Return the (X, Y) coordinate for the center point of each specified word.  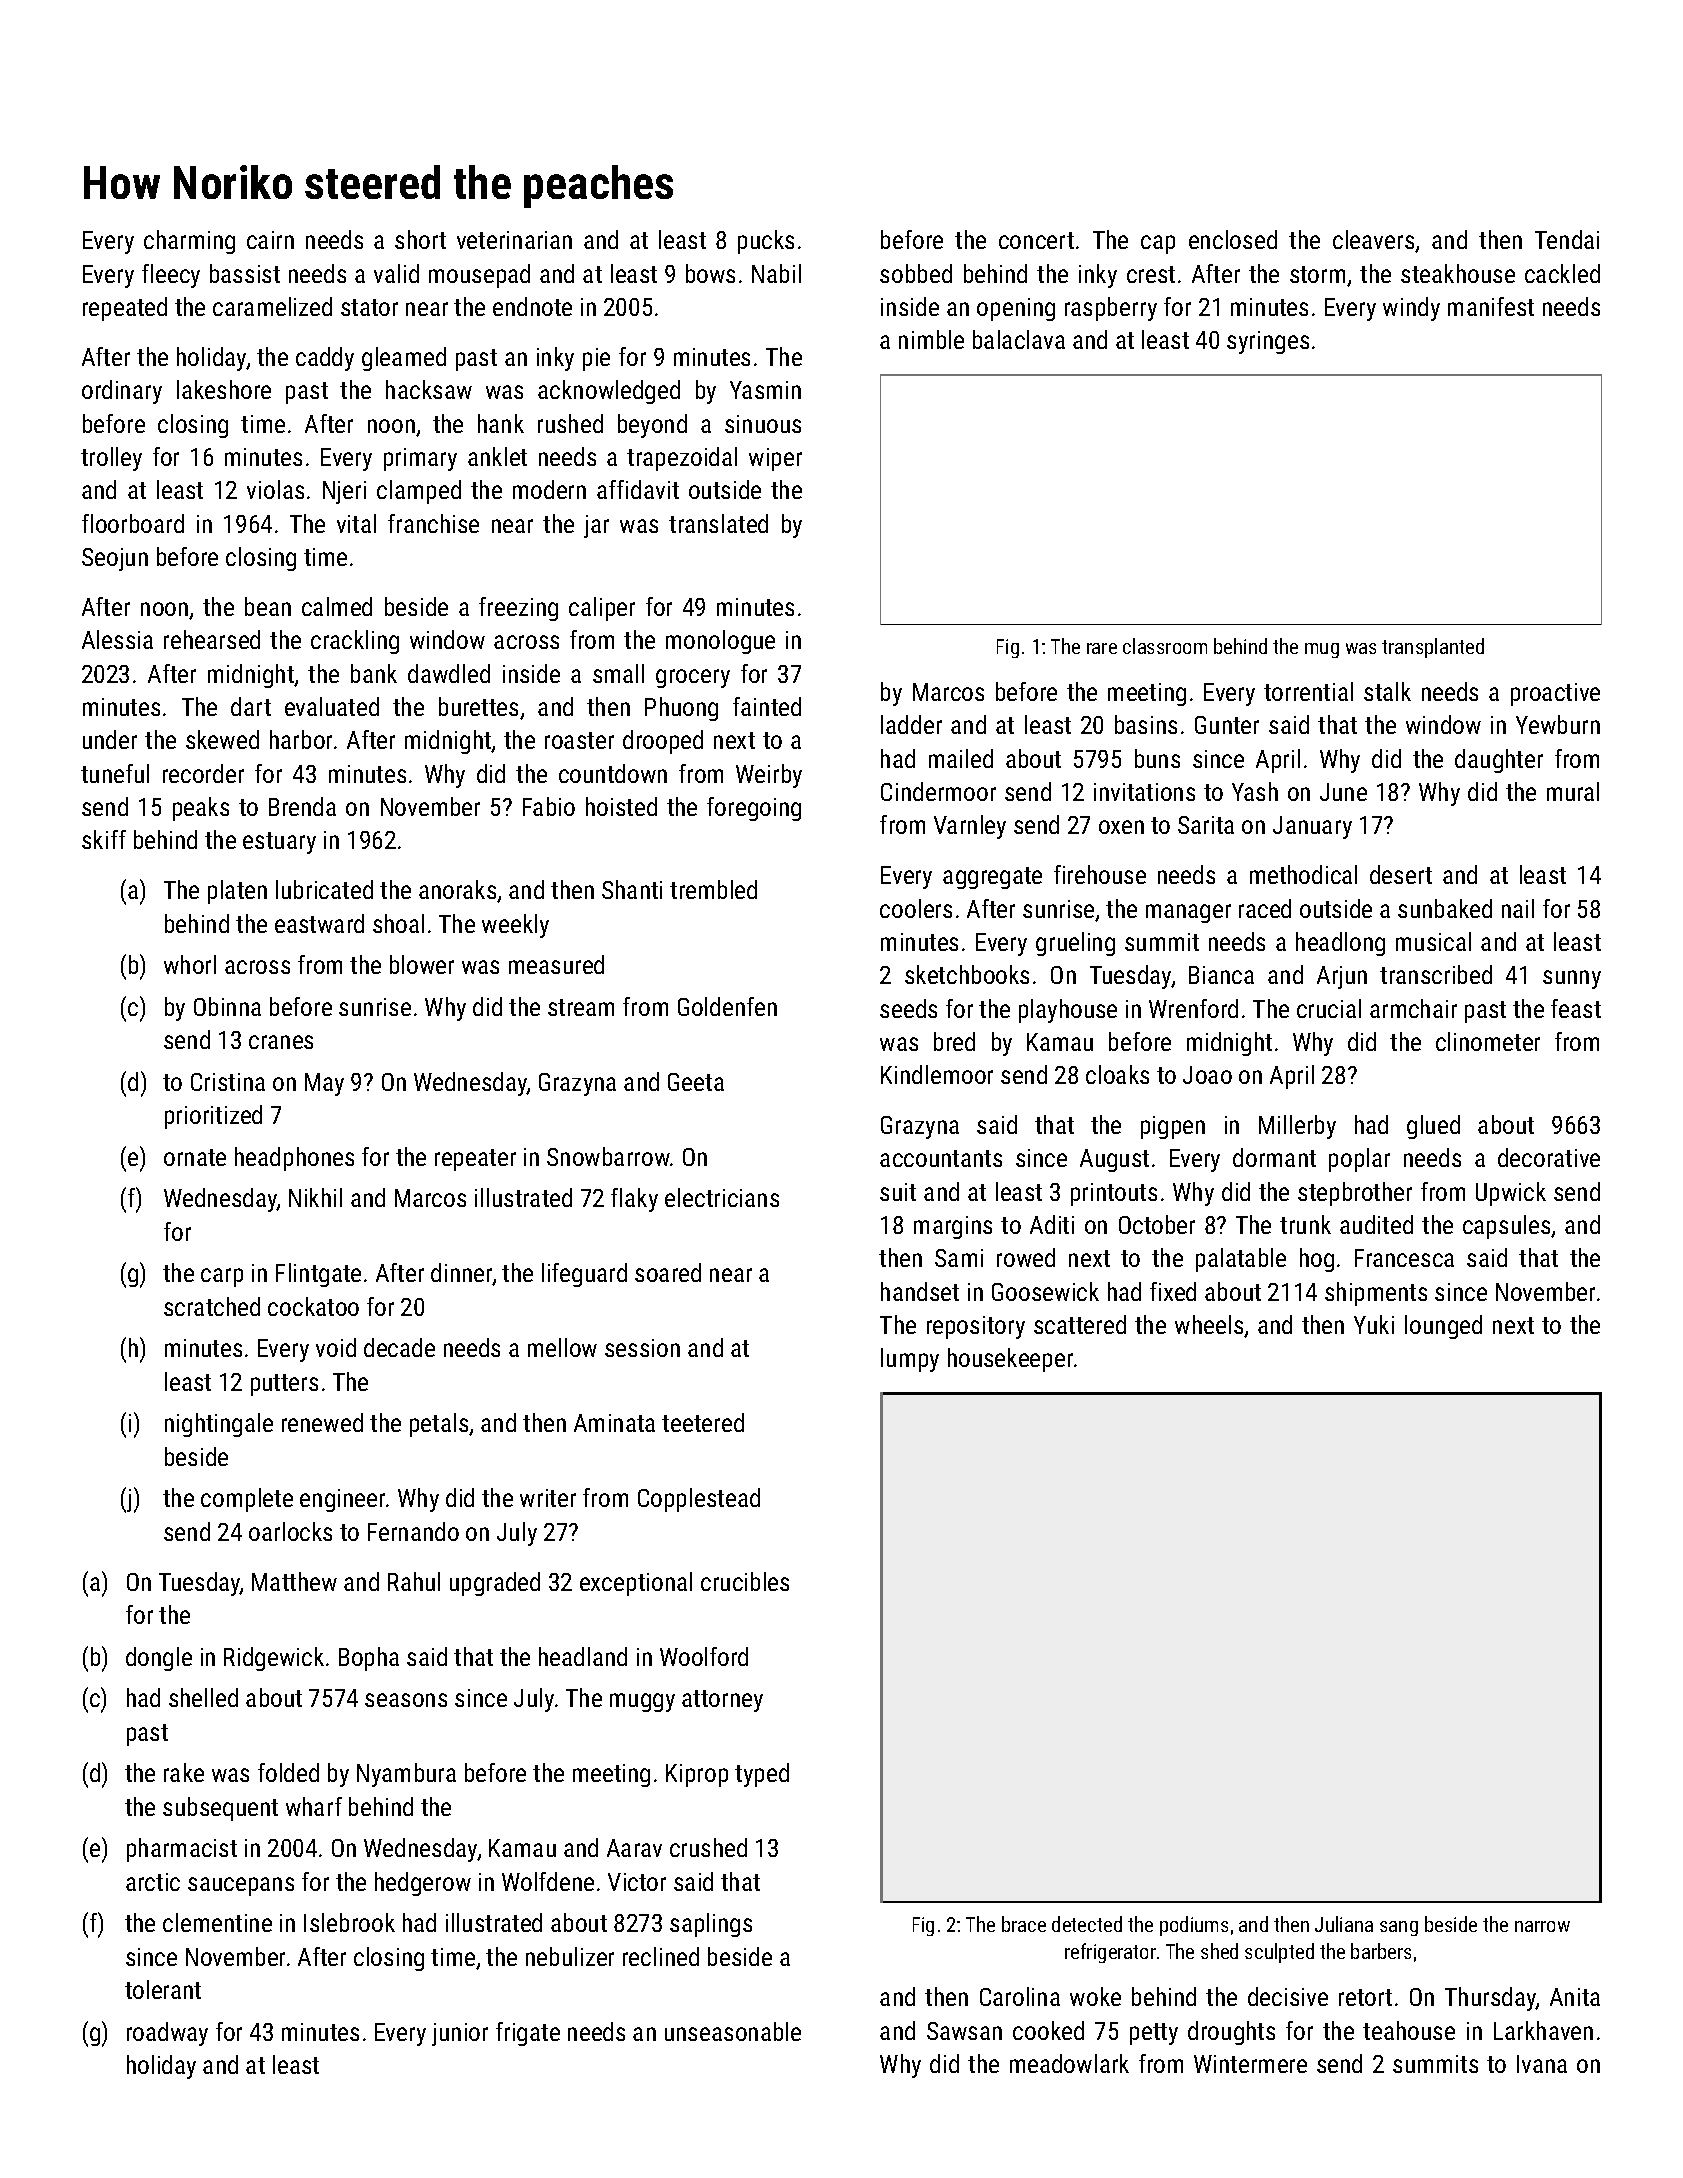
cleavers (1373, 239)
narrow (1542, 1926)
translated (718, 523)
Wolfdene (548, 1881)
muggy (642, 1702)
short (420, 239)
